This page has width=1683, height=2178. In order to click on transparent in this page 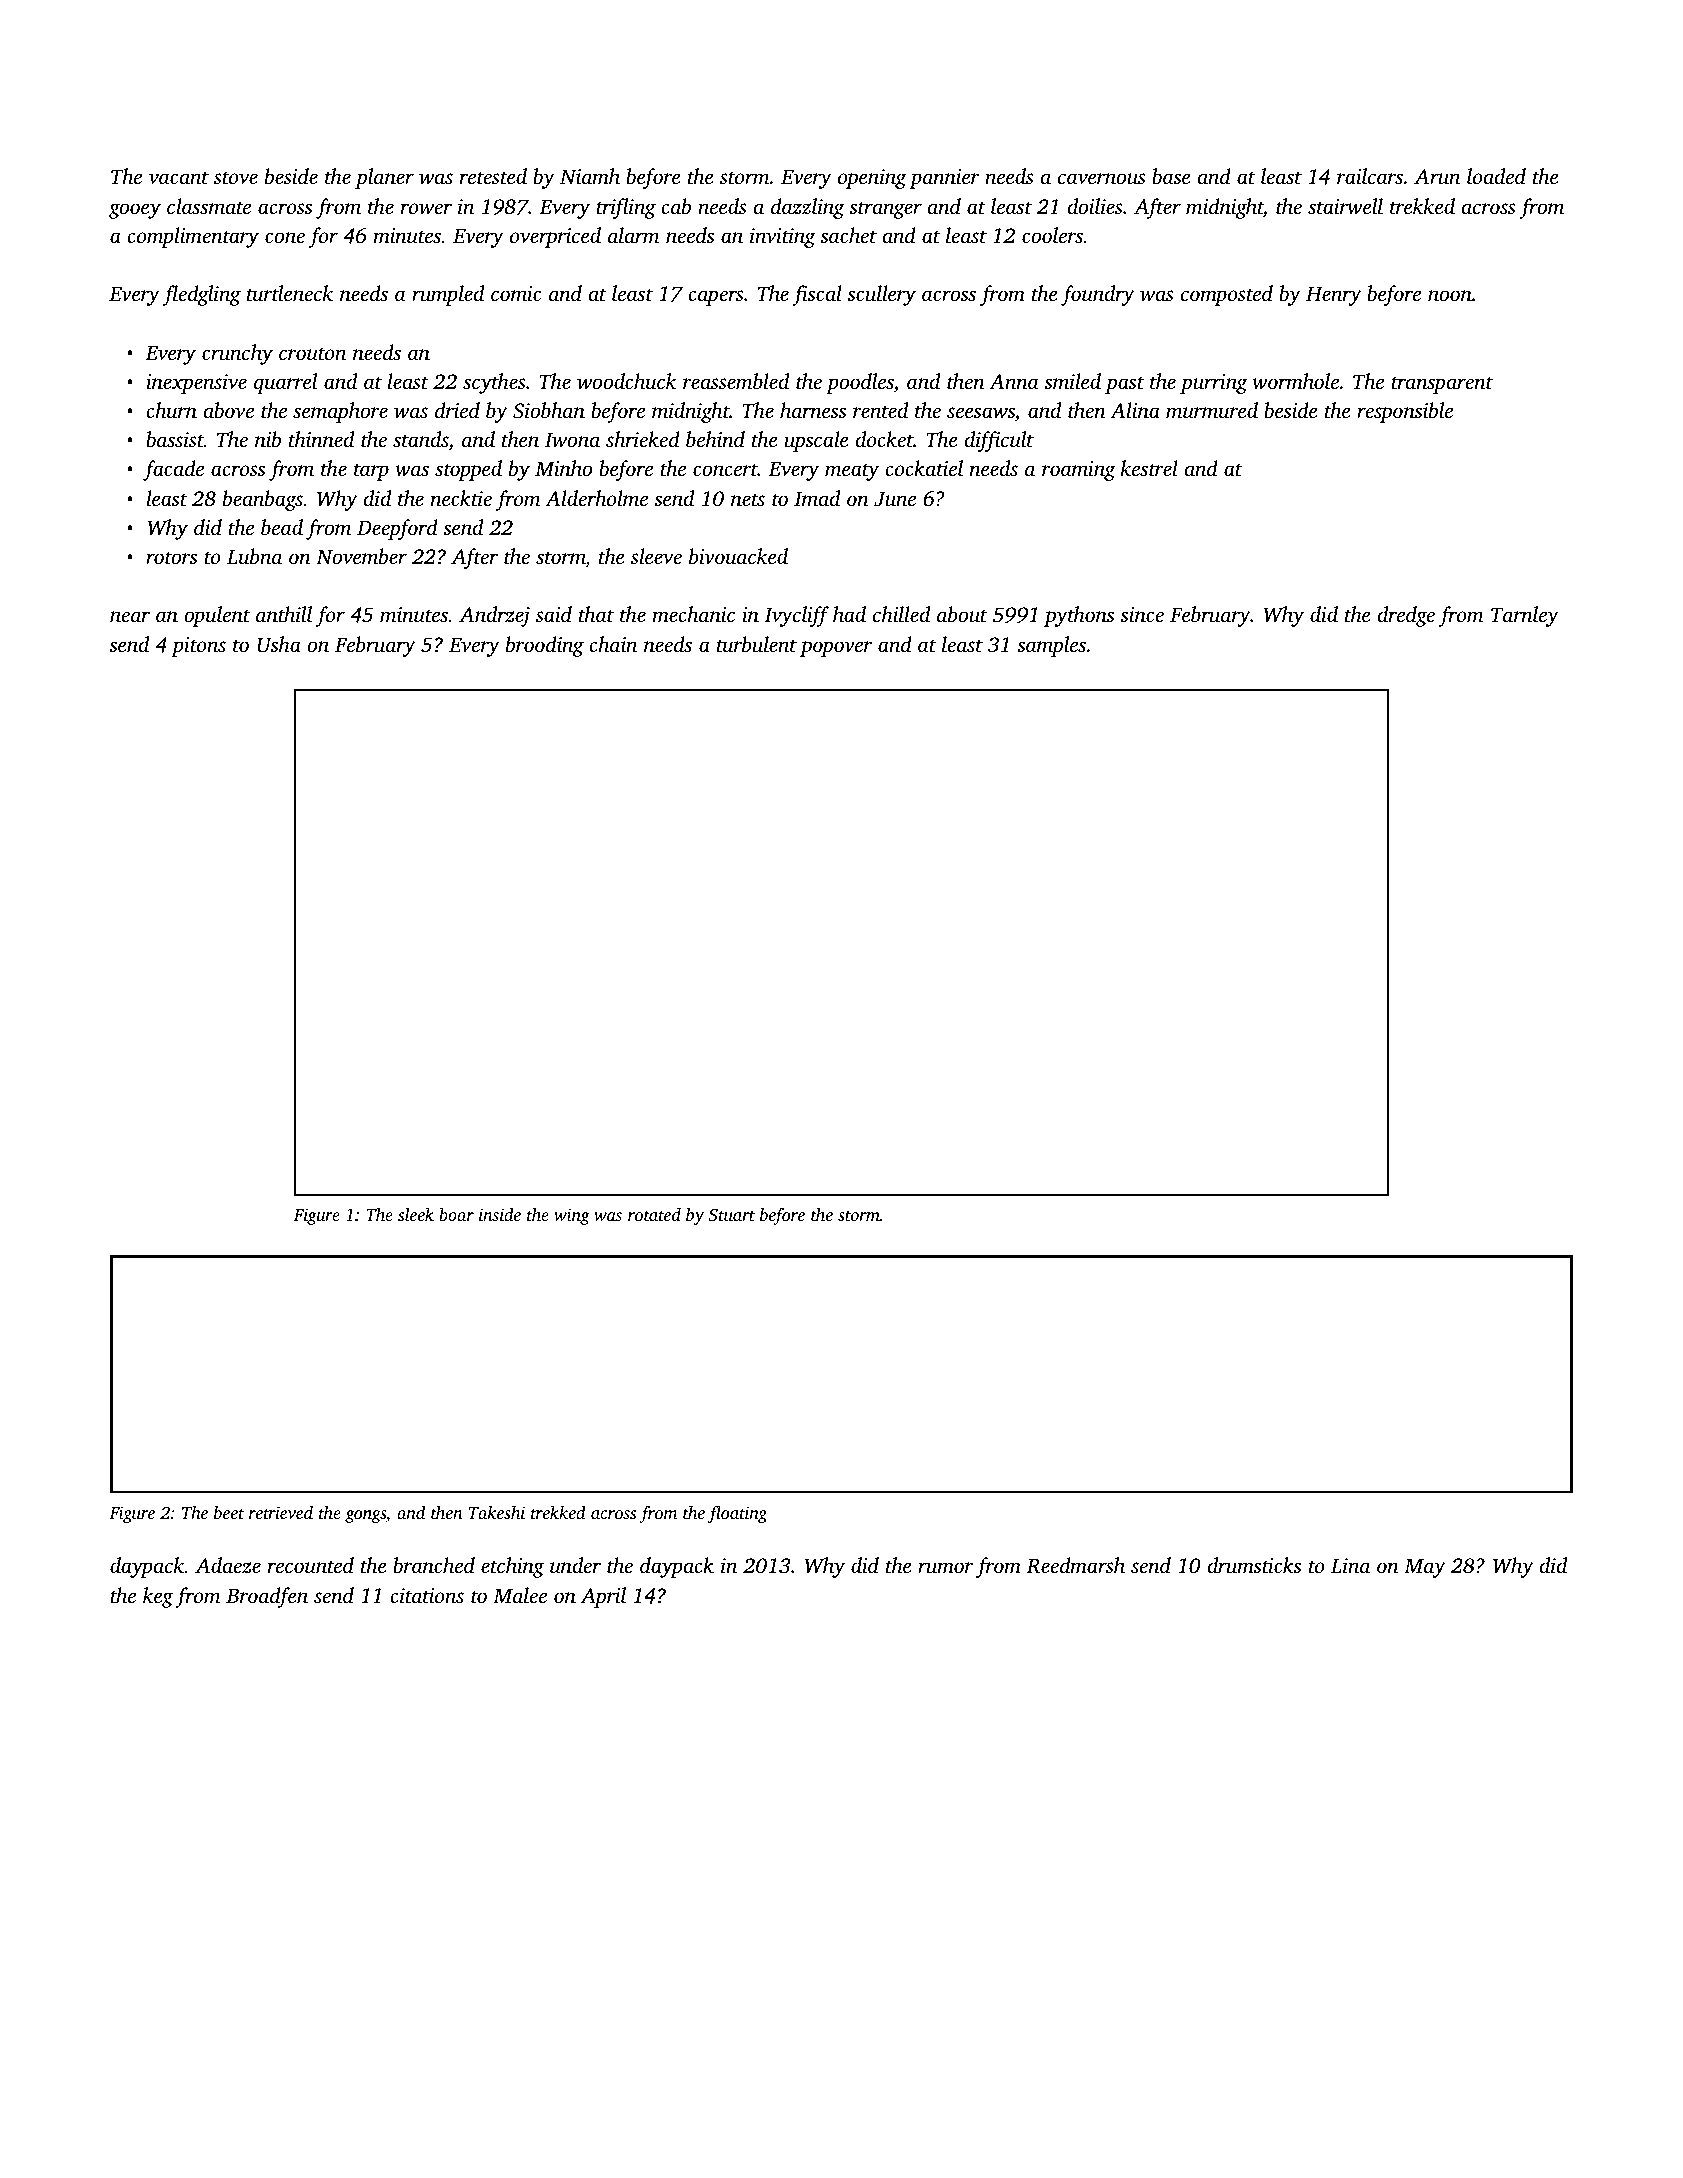, I will do `click(1442, 385)`.
